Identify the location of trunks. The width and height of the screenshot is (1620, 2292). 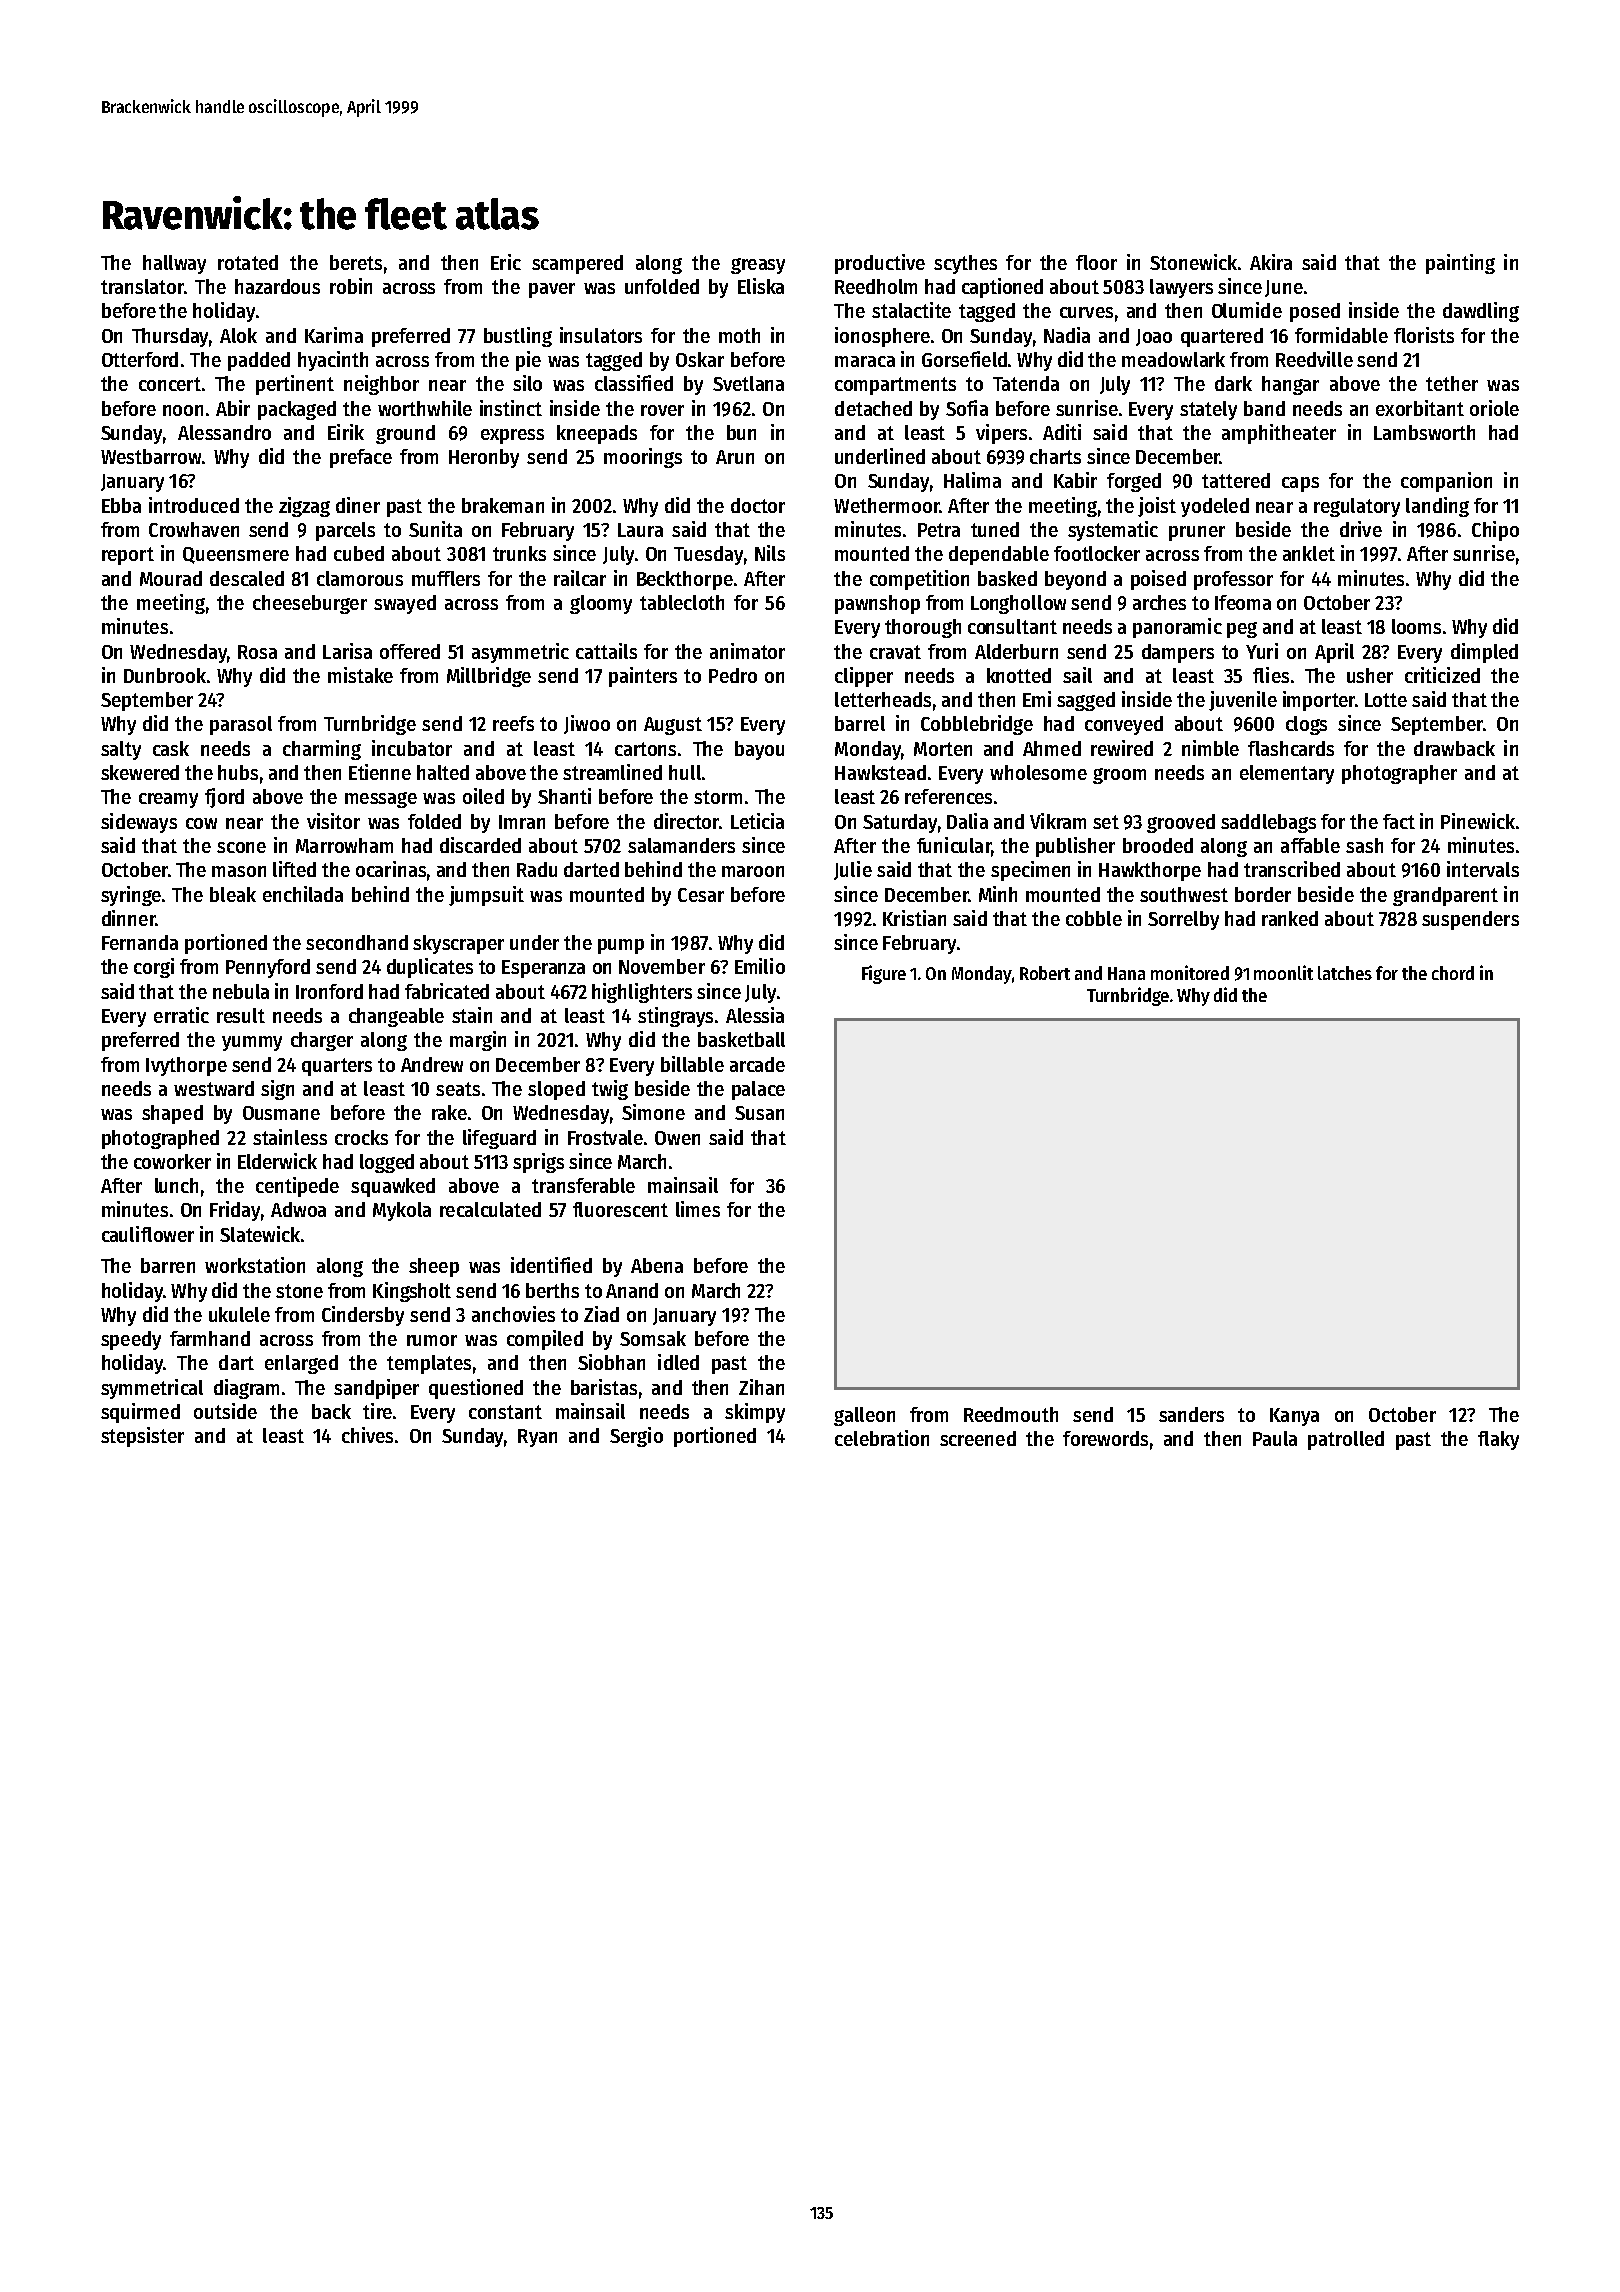
(519, 553).
